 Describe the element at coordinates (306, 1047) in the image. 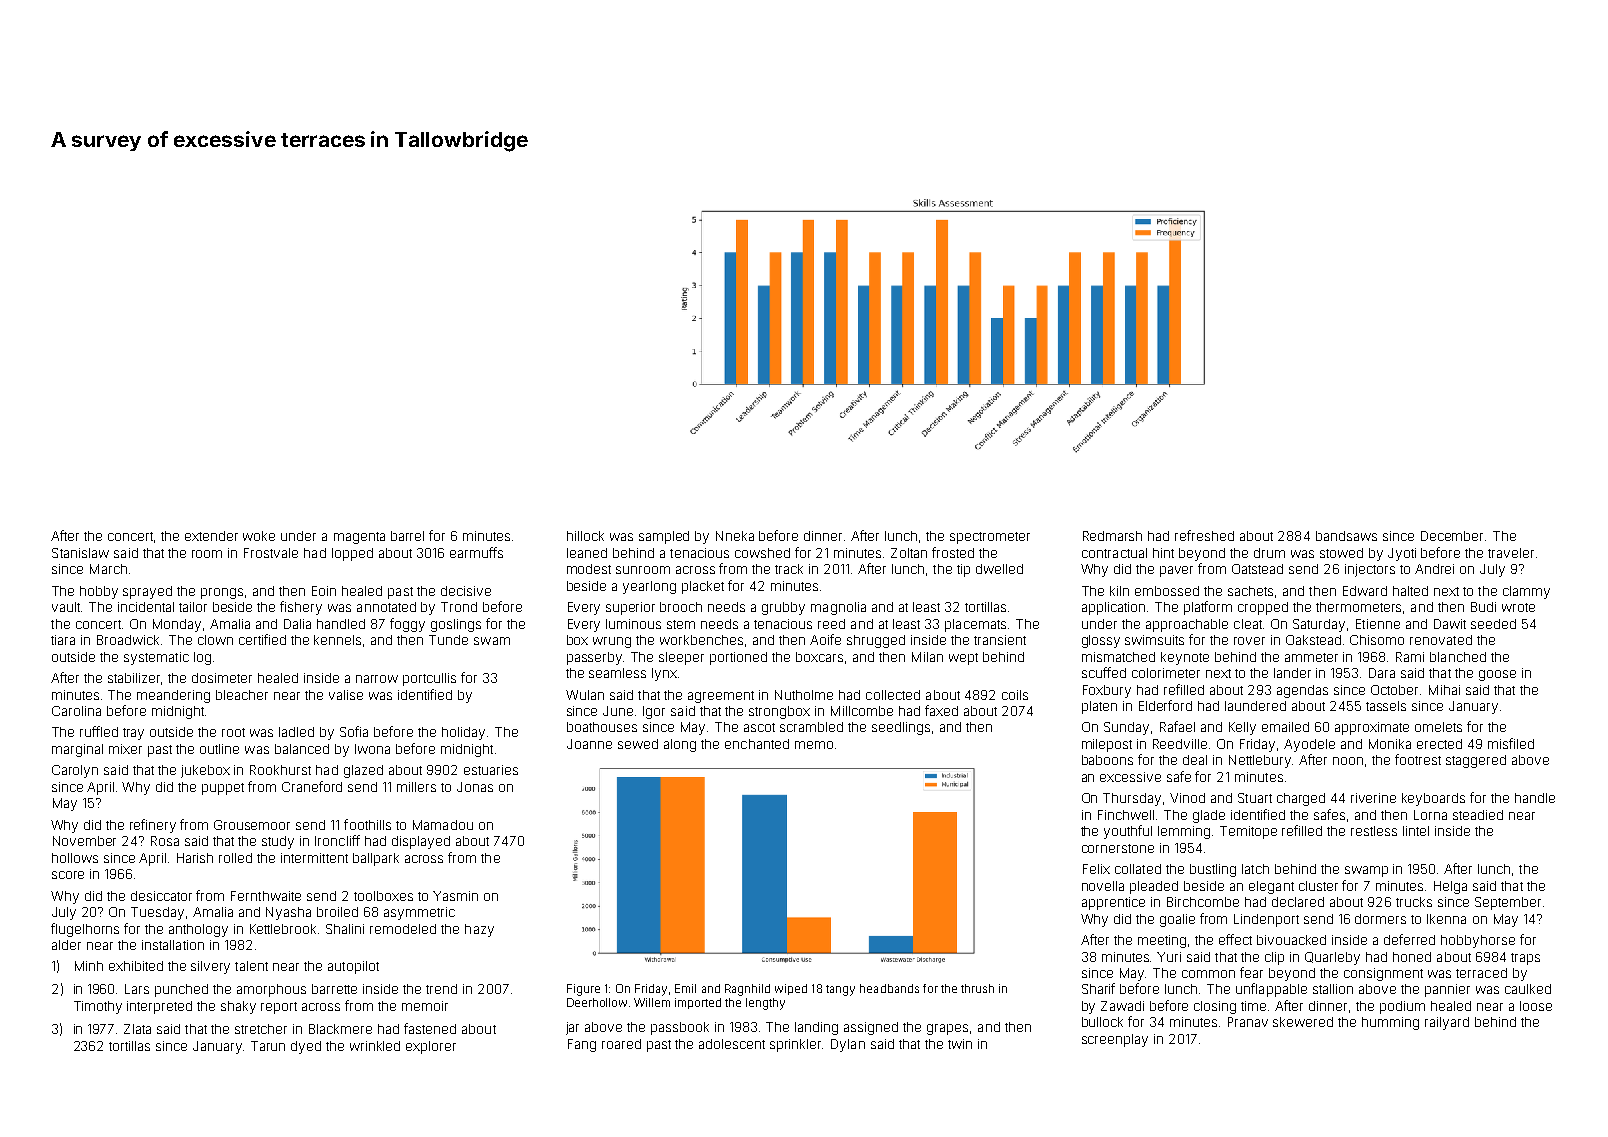

I see `dyed` at that location.
